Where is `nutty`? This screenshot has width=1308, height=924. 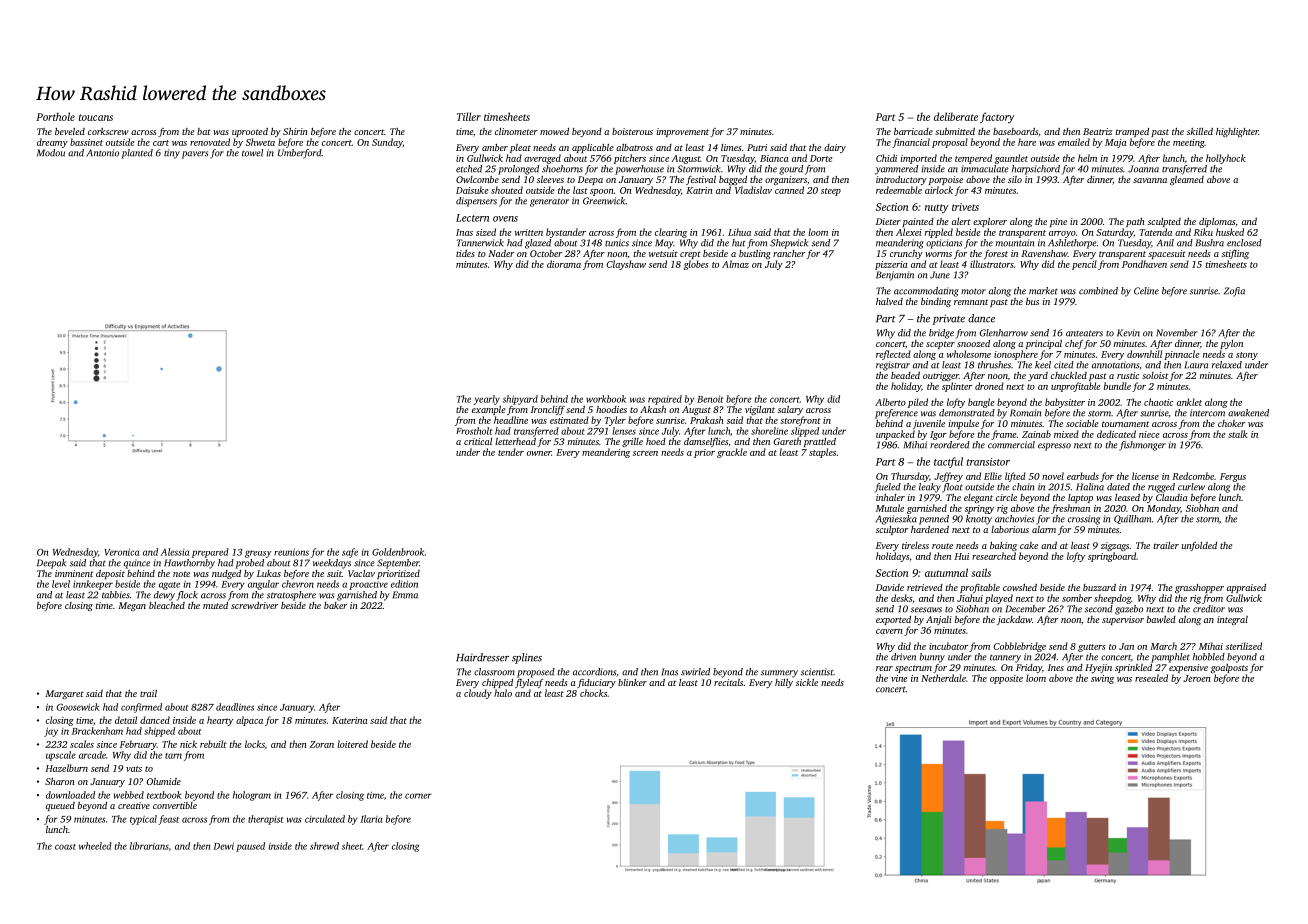 nutty is located at coordinates (937, 208).
